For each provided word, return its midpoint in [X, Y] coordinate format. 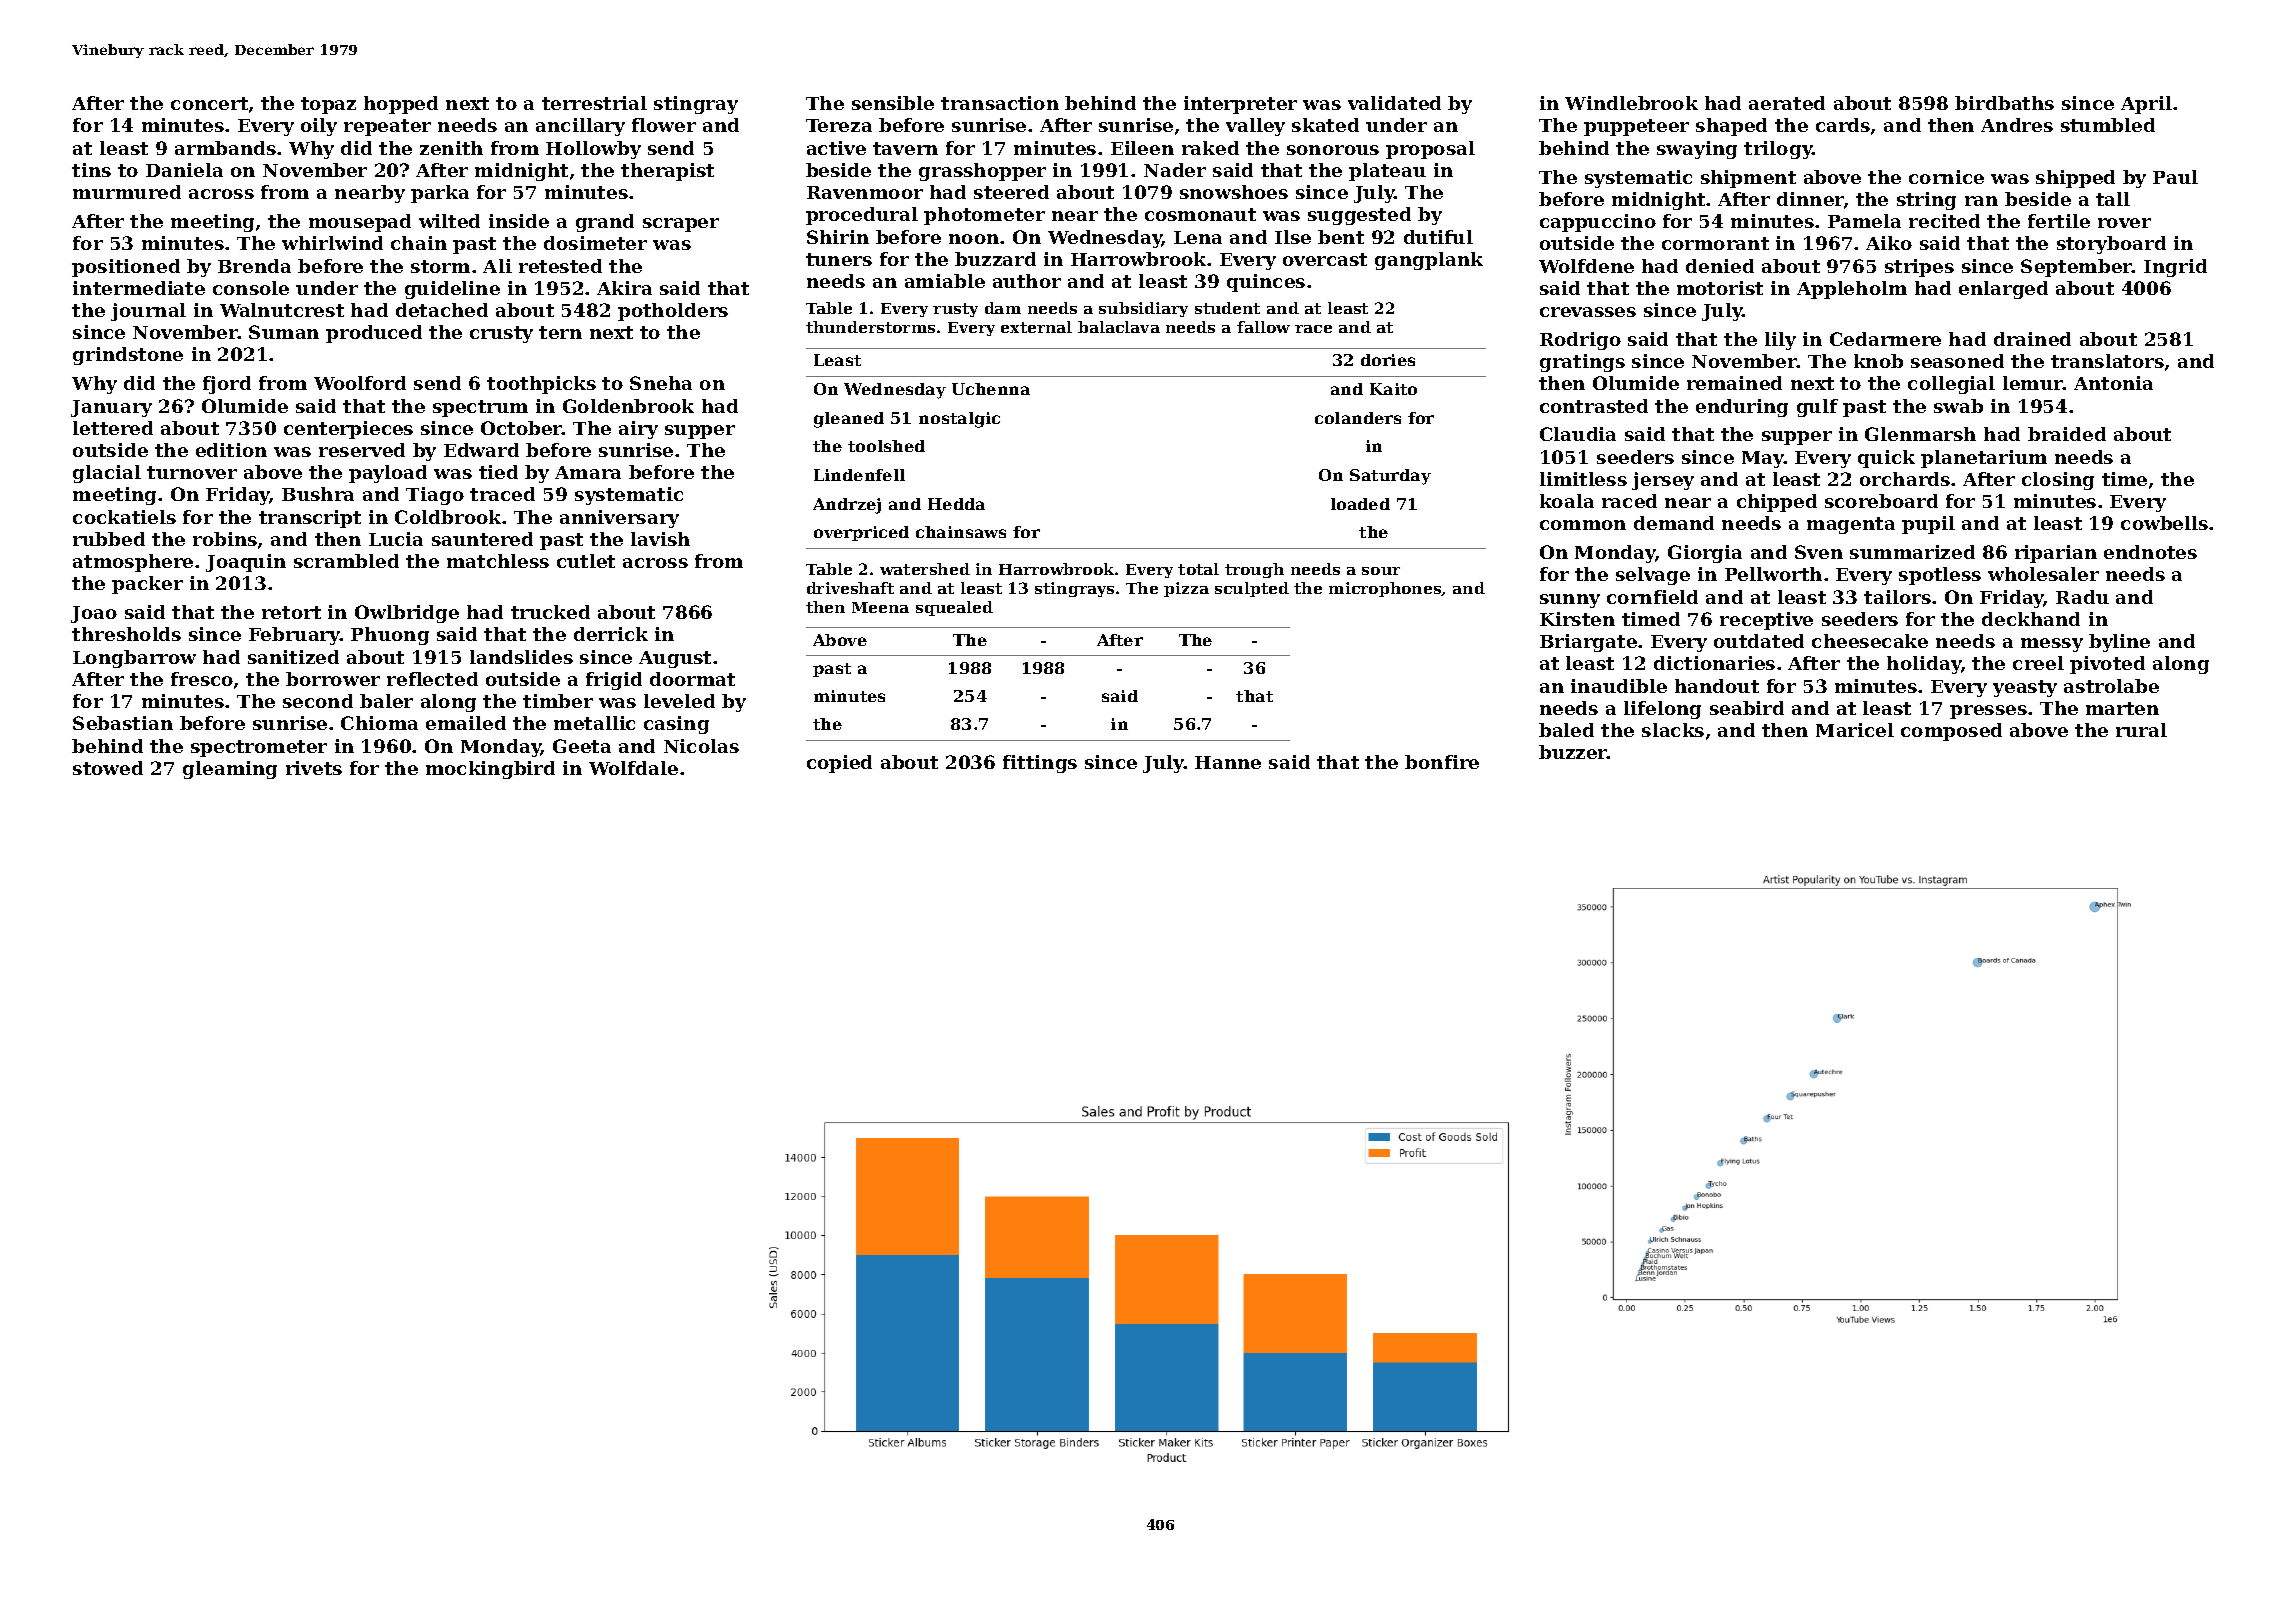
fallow [1263, 327]
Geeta [582, 746]
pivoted [2107, 665]
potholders [673, 312]
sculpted [1252, 589]
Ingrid [2175, 268]
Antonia [2113, 383]
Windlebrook [1631, 103]
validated [1394, 103]
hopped [401, 105]
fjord [227, 385]
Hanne [1228, 762]
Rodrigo [1580, 341]
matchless [498, 561]
